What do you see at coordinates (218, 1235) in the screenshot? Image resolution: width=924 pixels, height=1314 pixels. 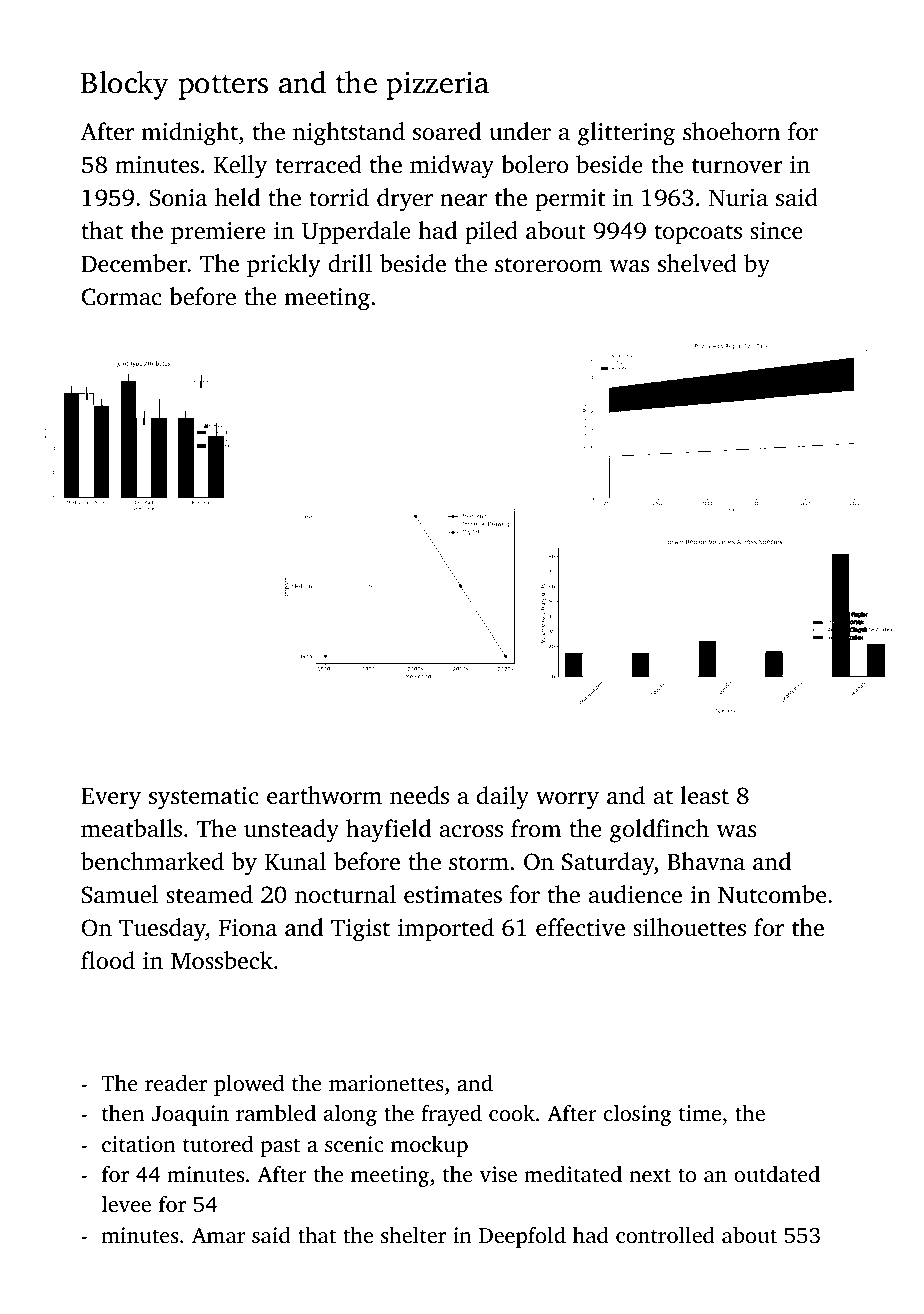 I see `Amar` at bounding box center [218, 1235].
